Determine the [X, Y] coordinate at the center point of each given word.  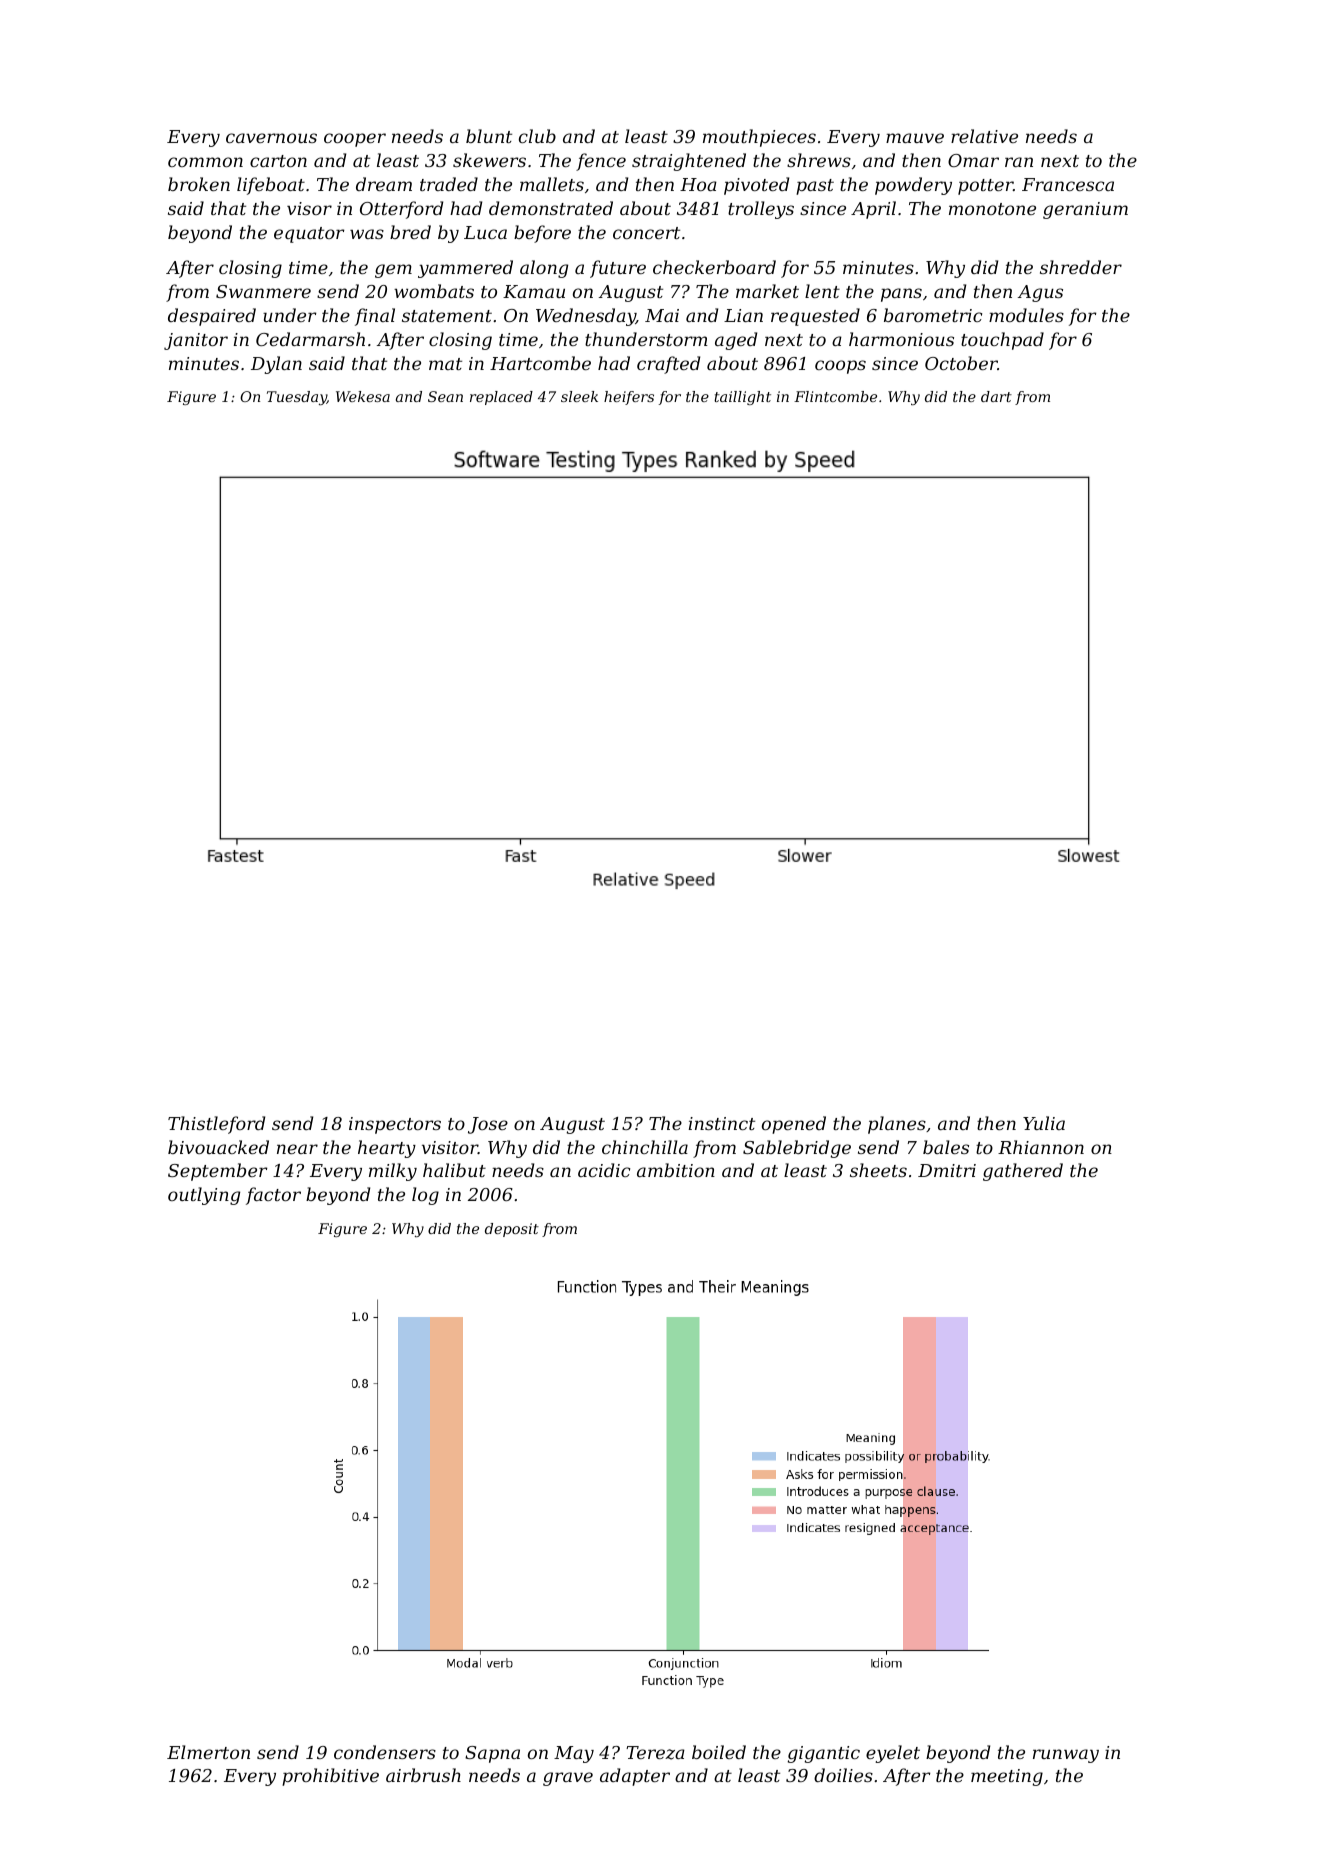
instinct [722, 1123]
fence [601, 162]
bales [946, 1147]
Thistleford [216, 1125]
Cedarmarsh [310, 339]
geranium [1085, 210]
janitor [196, 341]
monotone [992, 209]
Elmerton [208, 1752]
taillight [742, 398]
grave [568, 1779]
